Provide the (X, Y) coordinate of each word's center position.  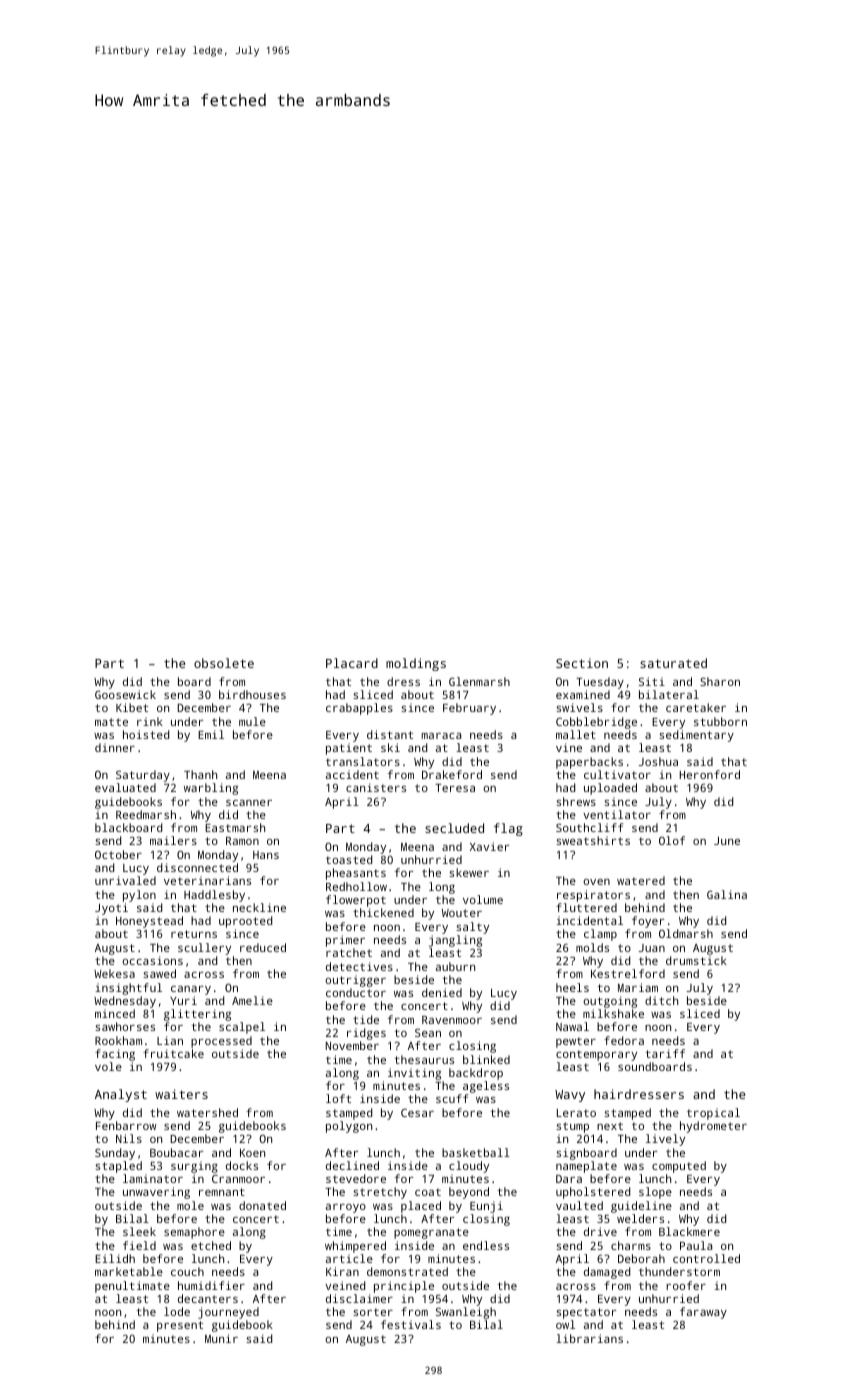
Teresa (455, 788)
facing (115, 1055)
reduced (263, 947)
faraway (703, 1313)
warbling (211, 789)
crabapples (359, 709)
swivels (579, 707)
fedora (624, 1040)
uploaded (610, 789)
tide (366, 1019)
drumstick (696, 960)
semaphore (194, 1233)
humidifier (211, 1285)
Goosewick (125, 694)
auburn (455, 966)
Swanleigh (466, 1313)
